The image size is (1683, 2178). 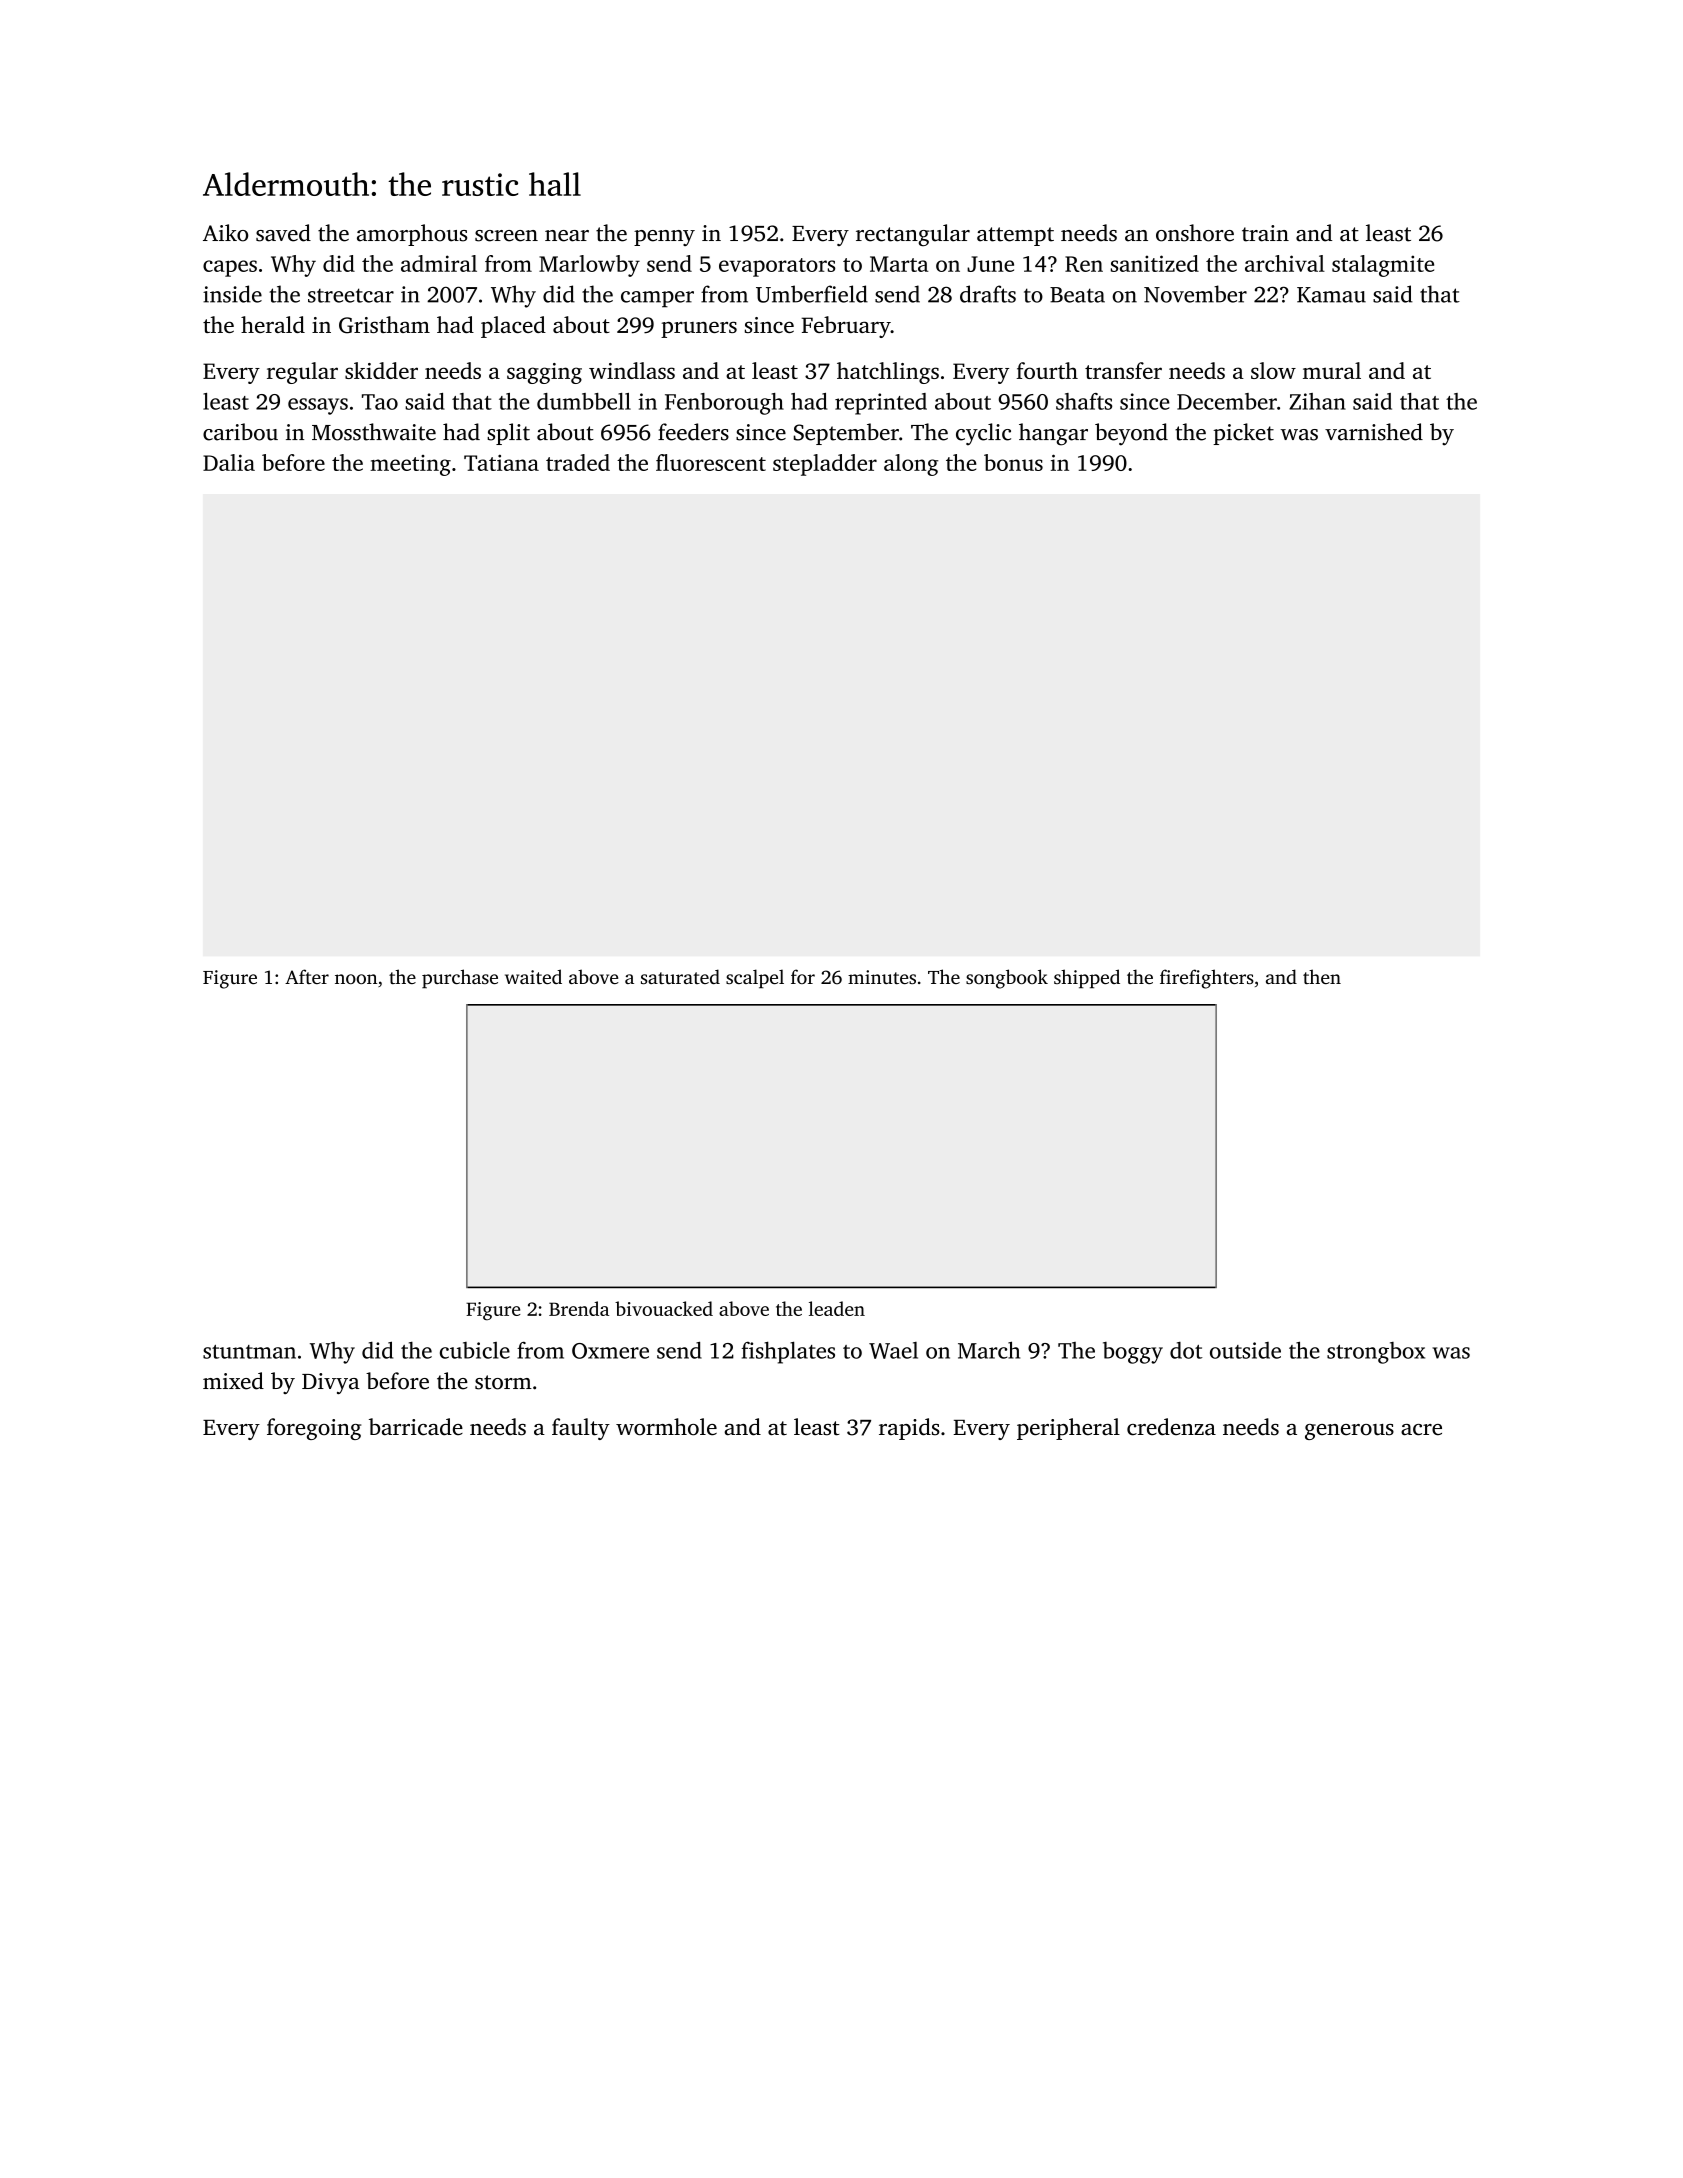 What do you see at coordinates (579, 1308) in the image?
I see `Brenda` at bounding box center [579, 1308].
